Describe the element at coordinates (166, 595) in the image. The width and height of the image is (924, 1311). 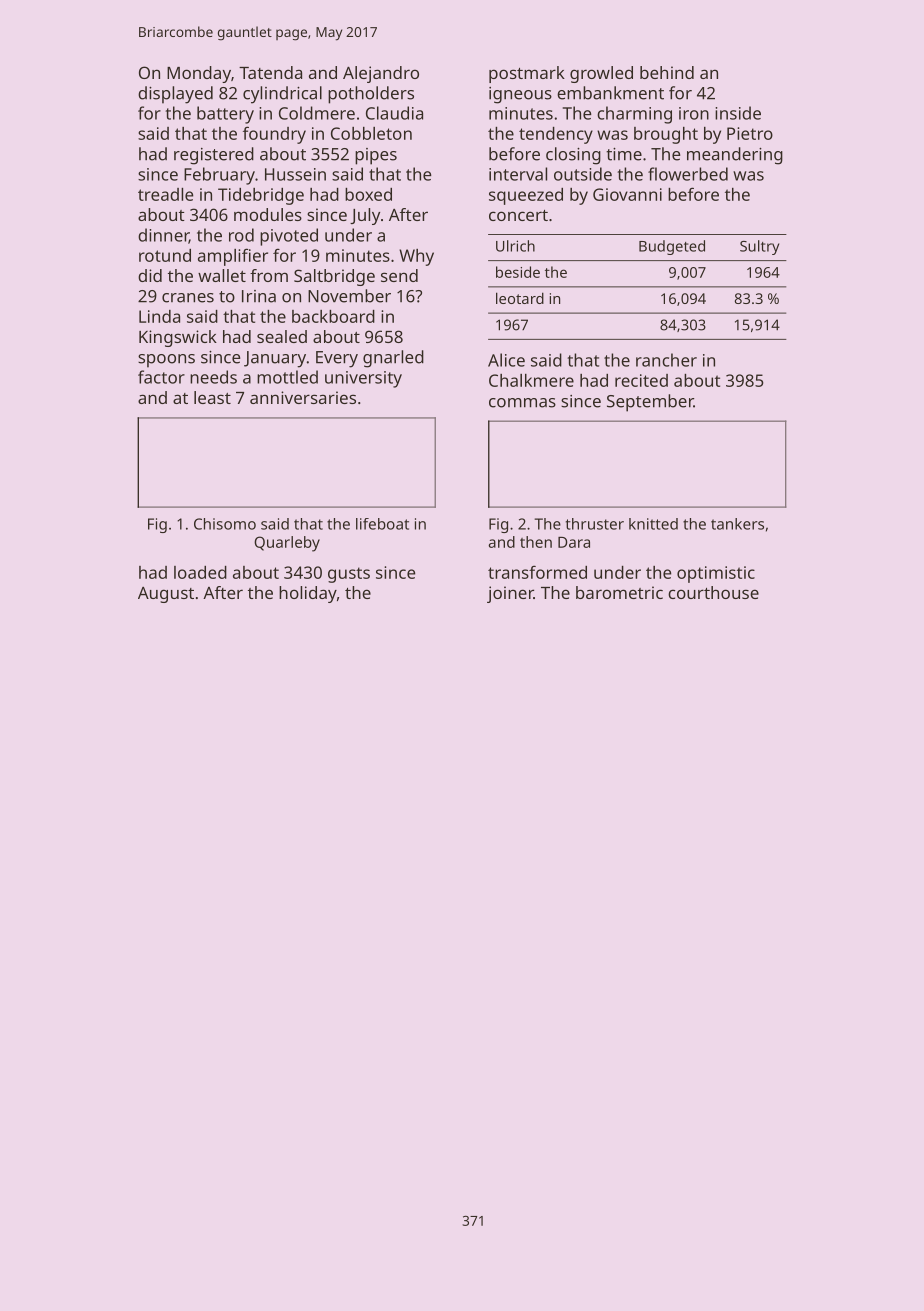
I see `August` at that location.
